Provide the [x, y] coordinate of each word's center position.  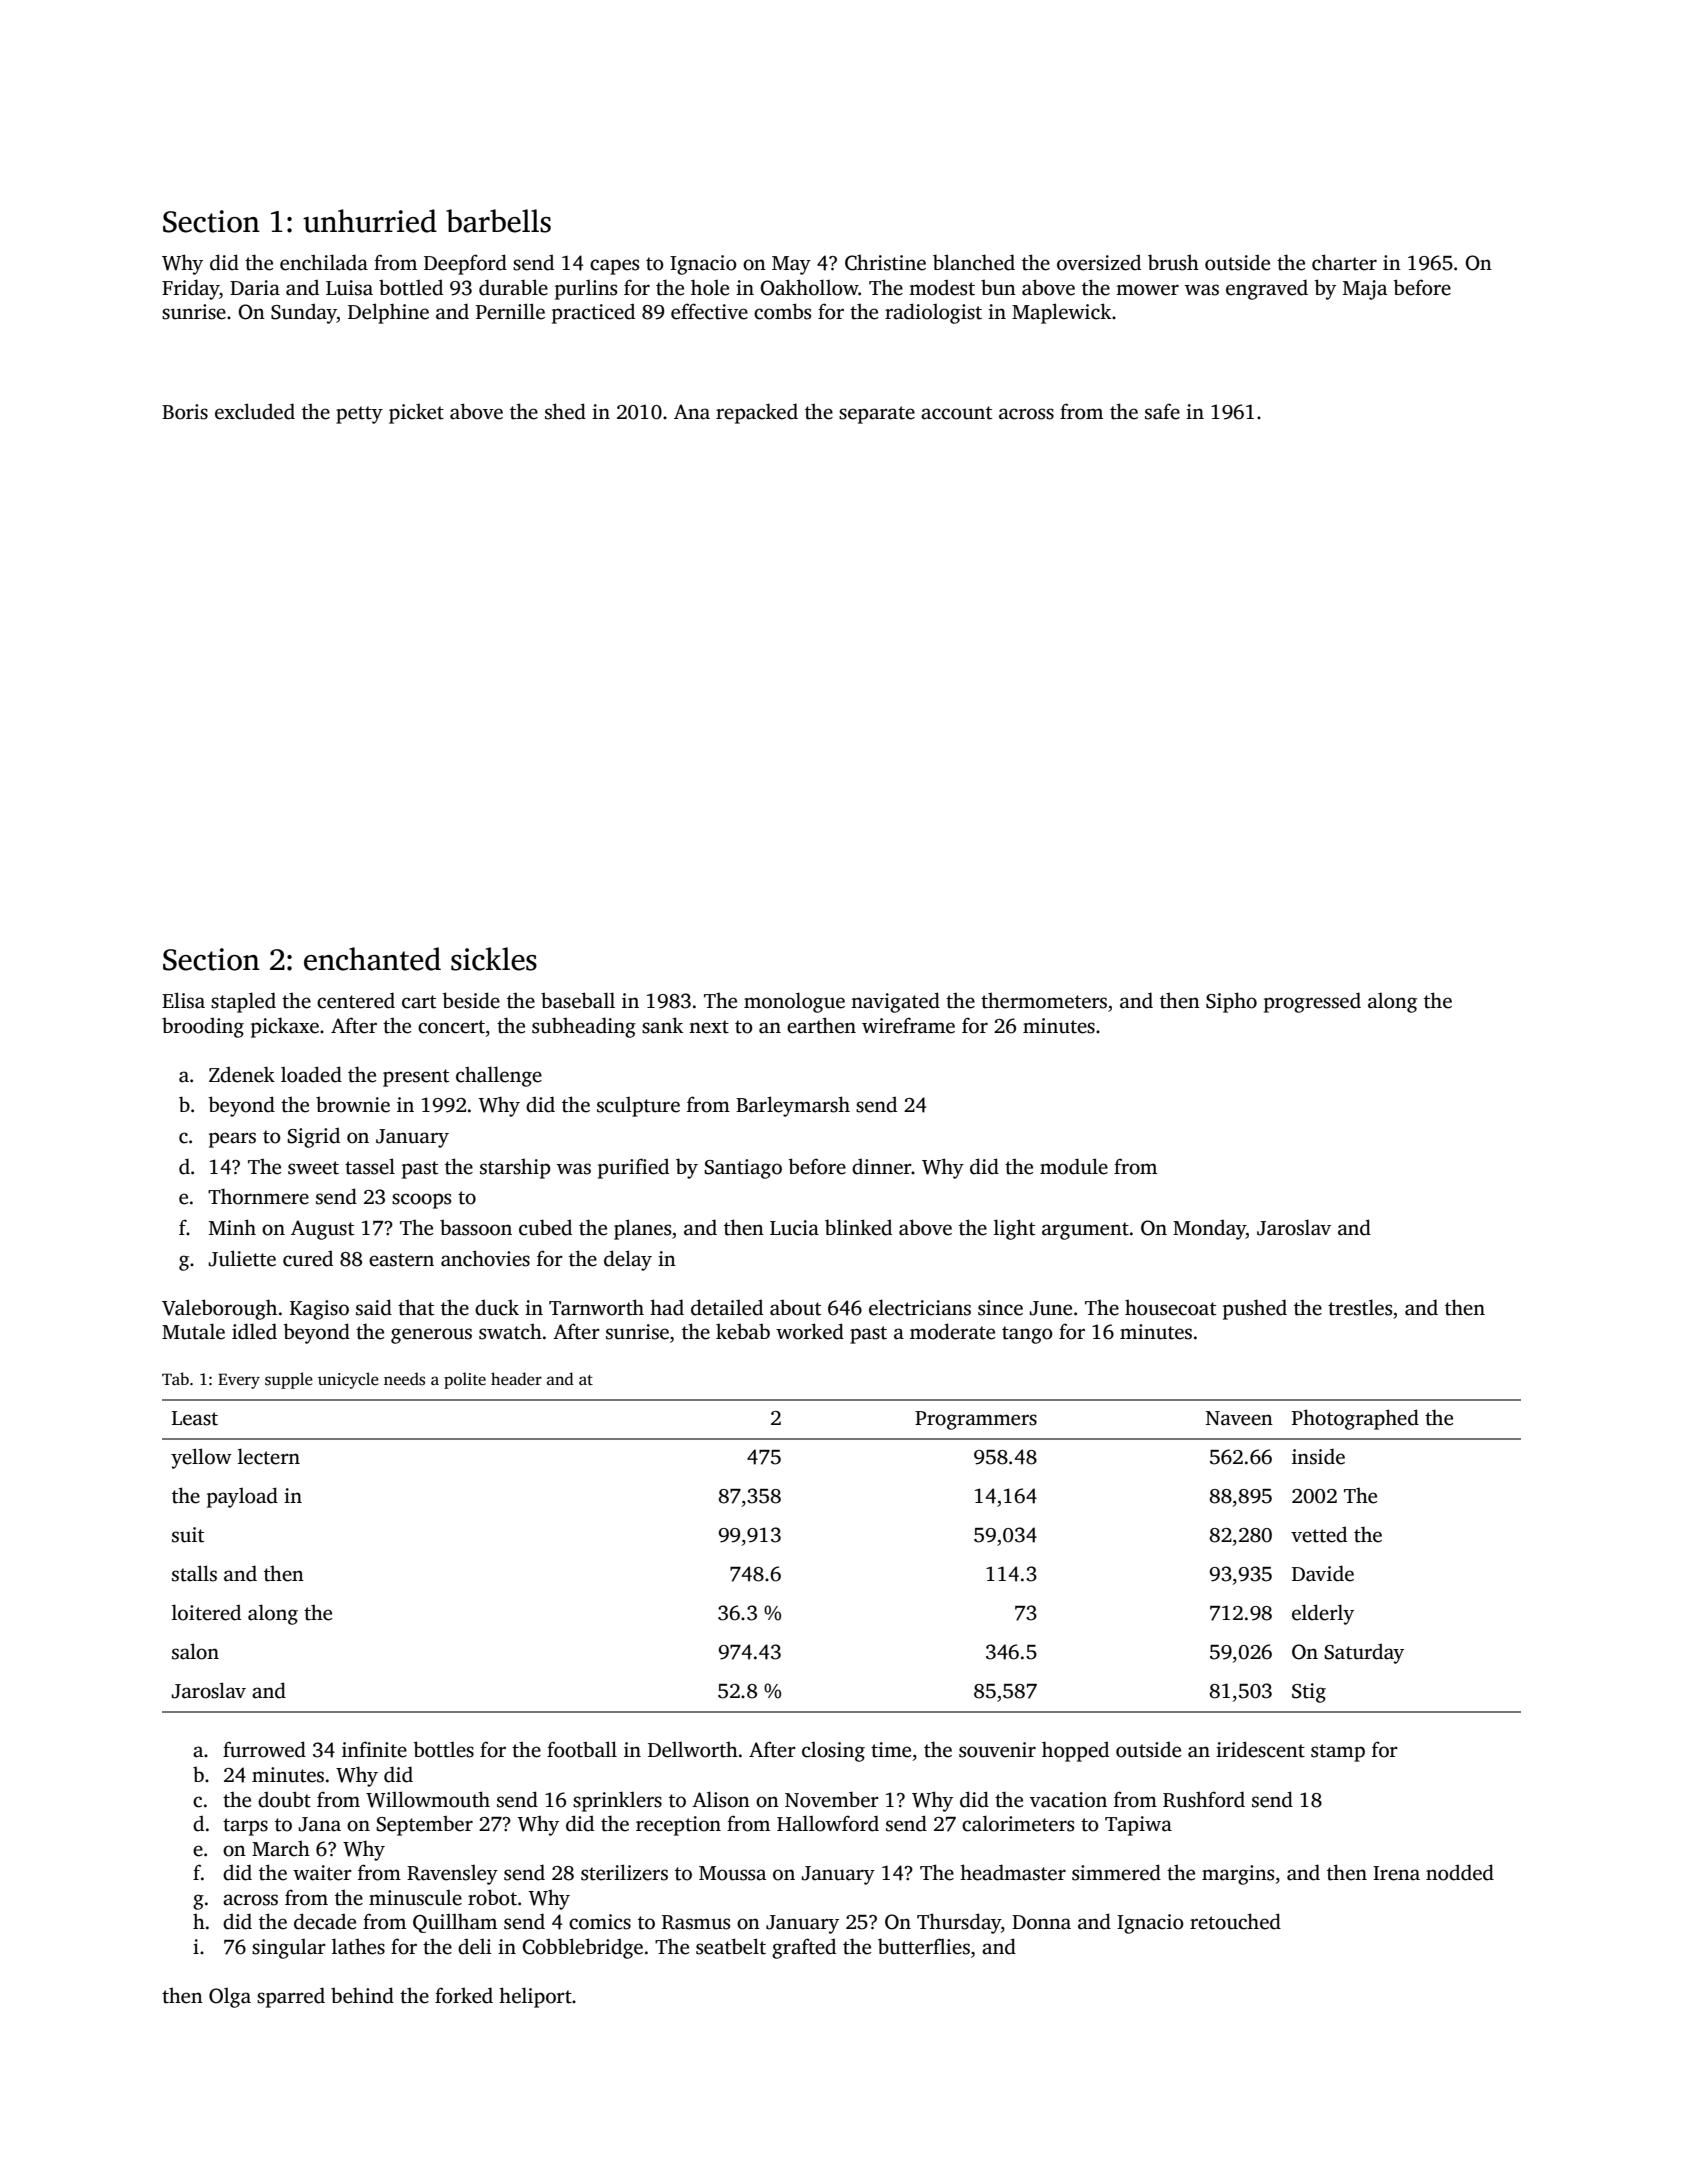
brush [1173, 262]
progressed [1312, 1002]
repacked [757, 413]
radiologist [933, 313]
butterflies [924, 1946]
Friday [191, 289]
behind [362, 1995]
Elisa [183, 1000]
